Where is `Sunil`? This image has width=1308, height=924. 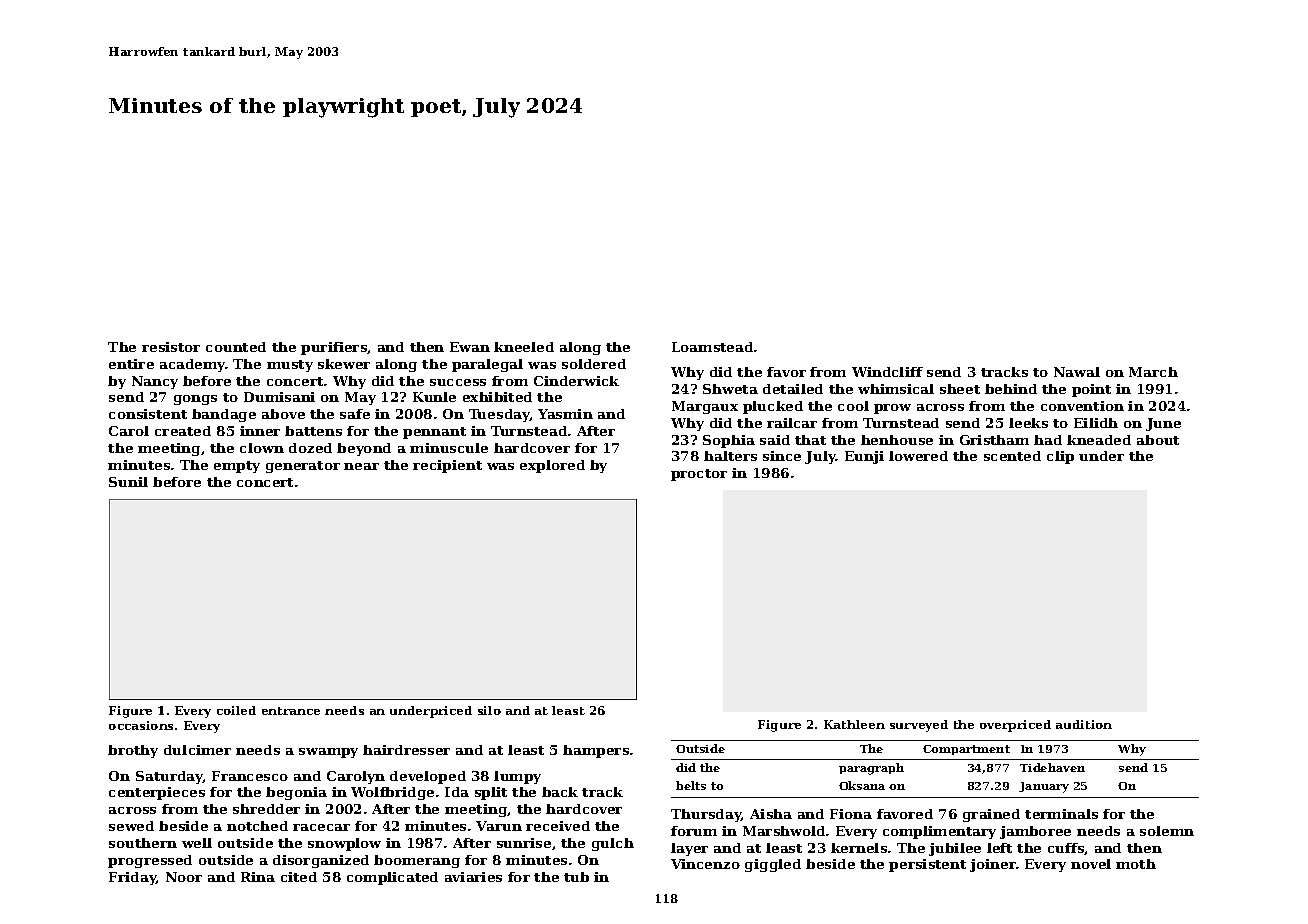
Sunil is located at coordinates (128, 482).
